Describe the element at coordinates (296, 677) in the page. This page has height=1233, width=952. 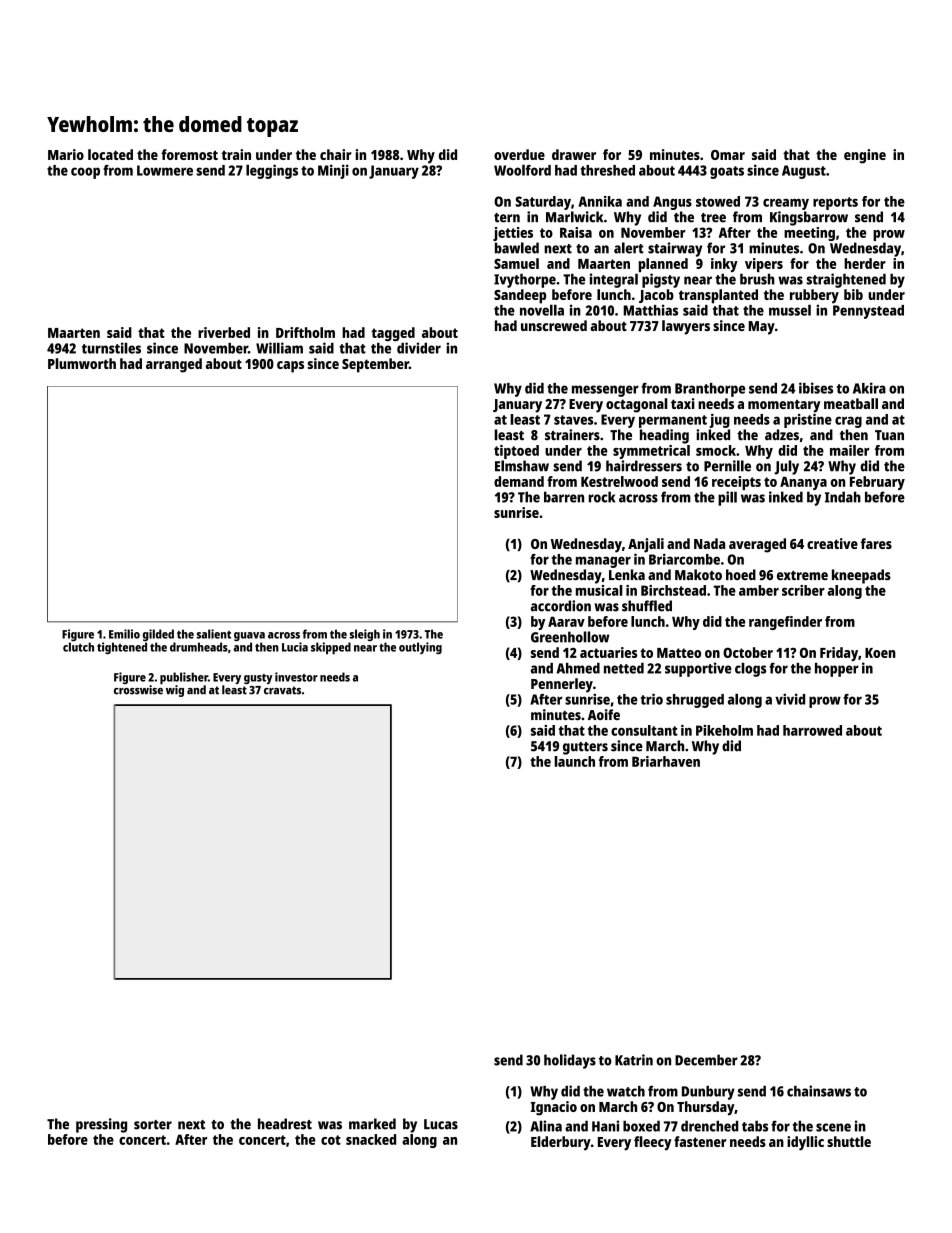
I see `investor` at that location.
